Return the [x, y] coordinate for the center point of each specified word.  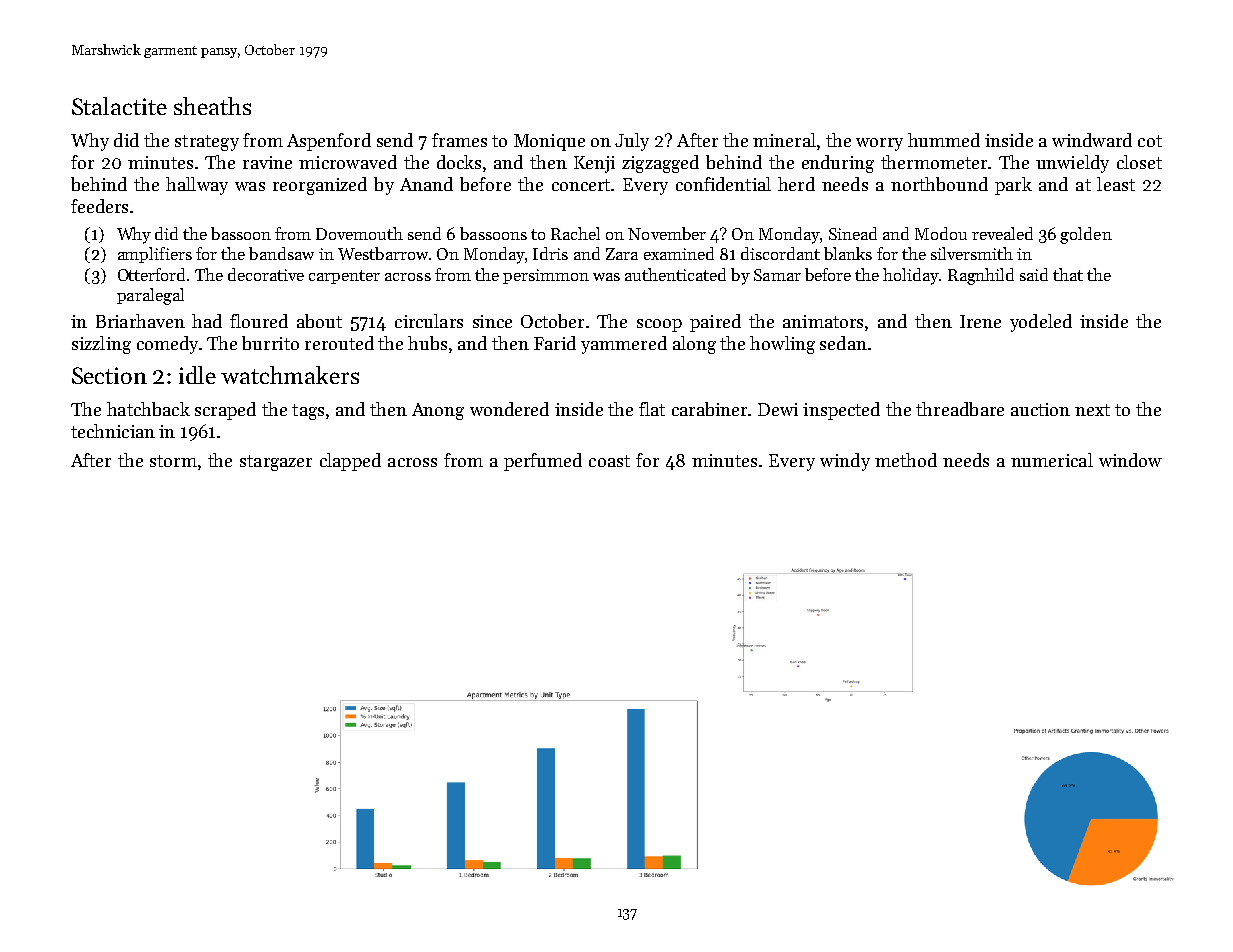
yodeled [1041, 323]
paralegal [150, 296]
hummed [944, 140]
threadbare [960, 409]
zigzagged [660, 164]
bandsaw [281, 253]
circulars [429, 321]
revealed [1002, 233]
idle [197, 375]
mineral [784, 140]
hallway [197, 186]
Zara [622, 254]
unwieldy [1072, 164]
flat [652, 409]
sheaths [212, 106]
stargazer [276, 463]
